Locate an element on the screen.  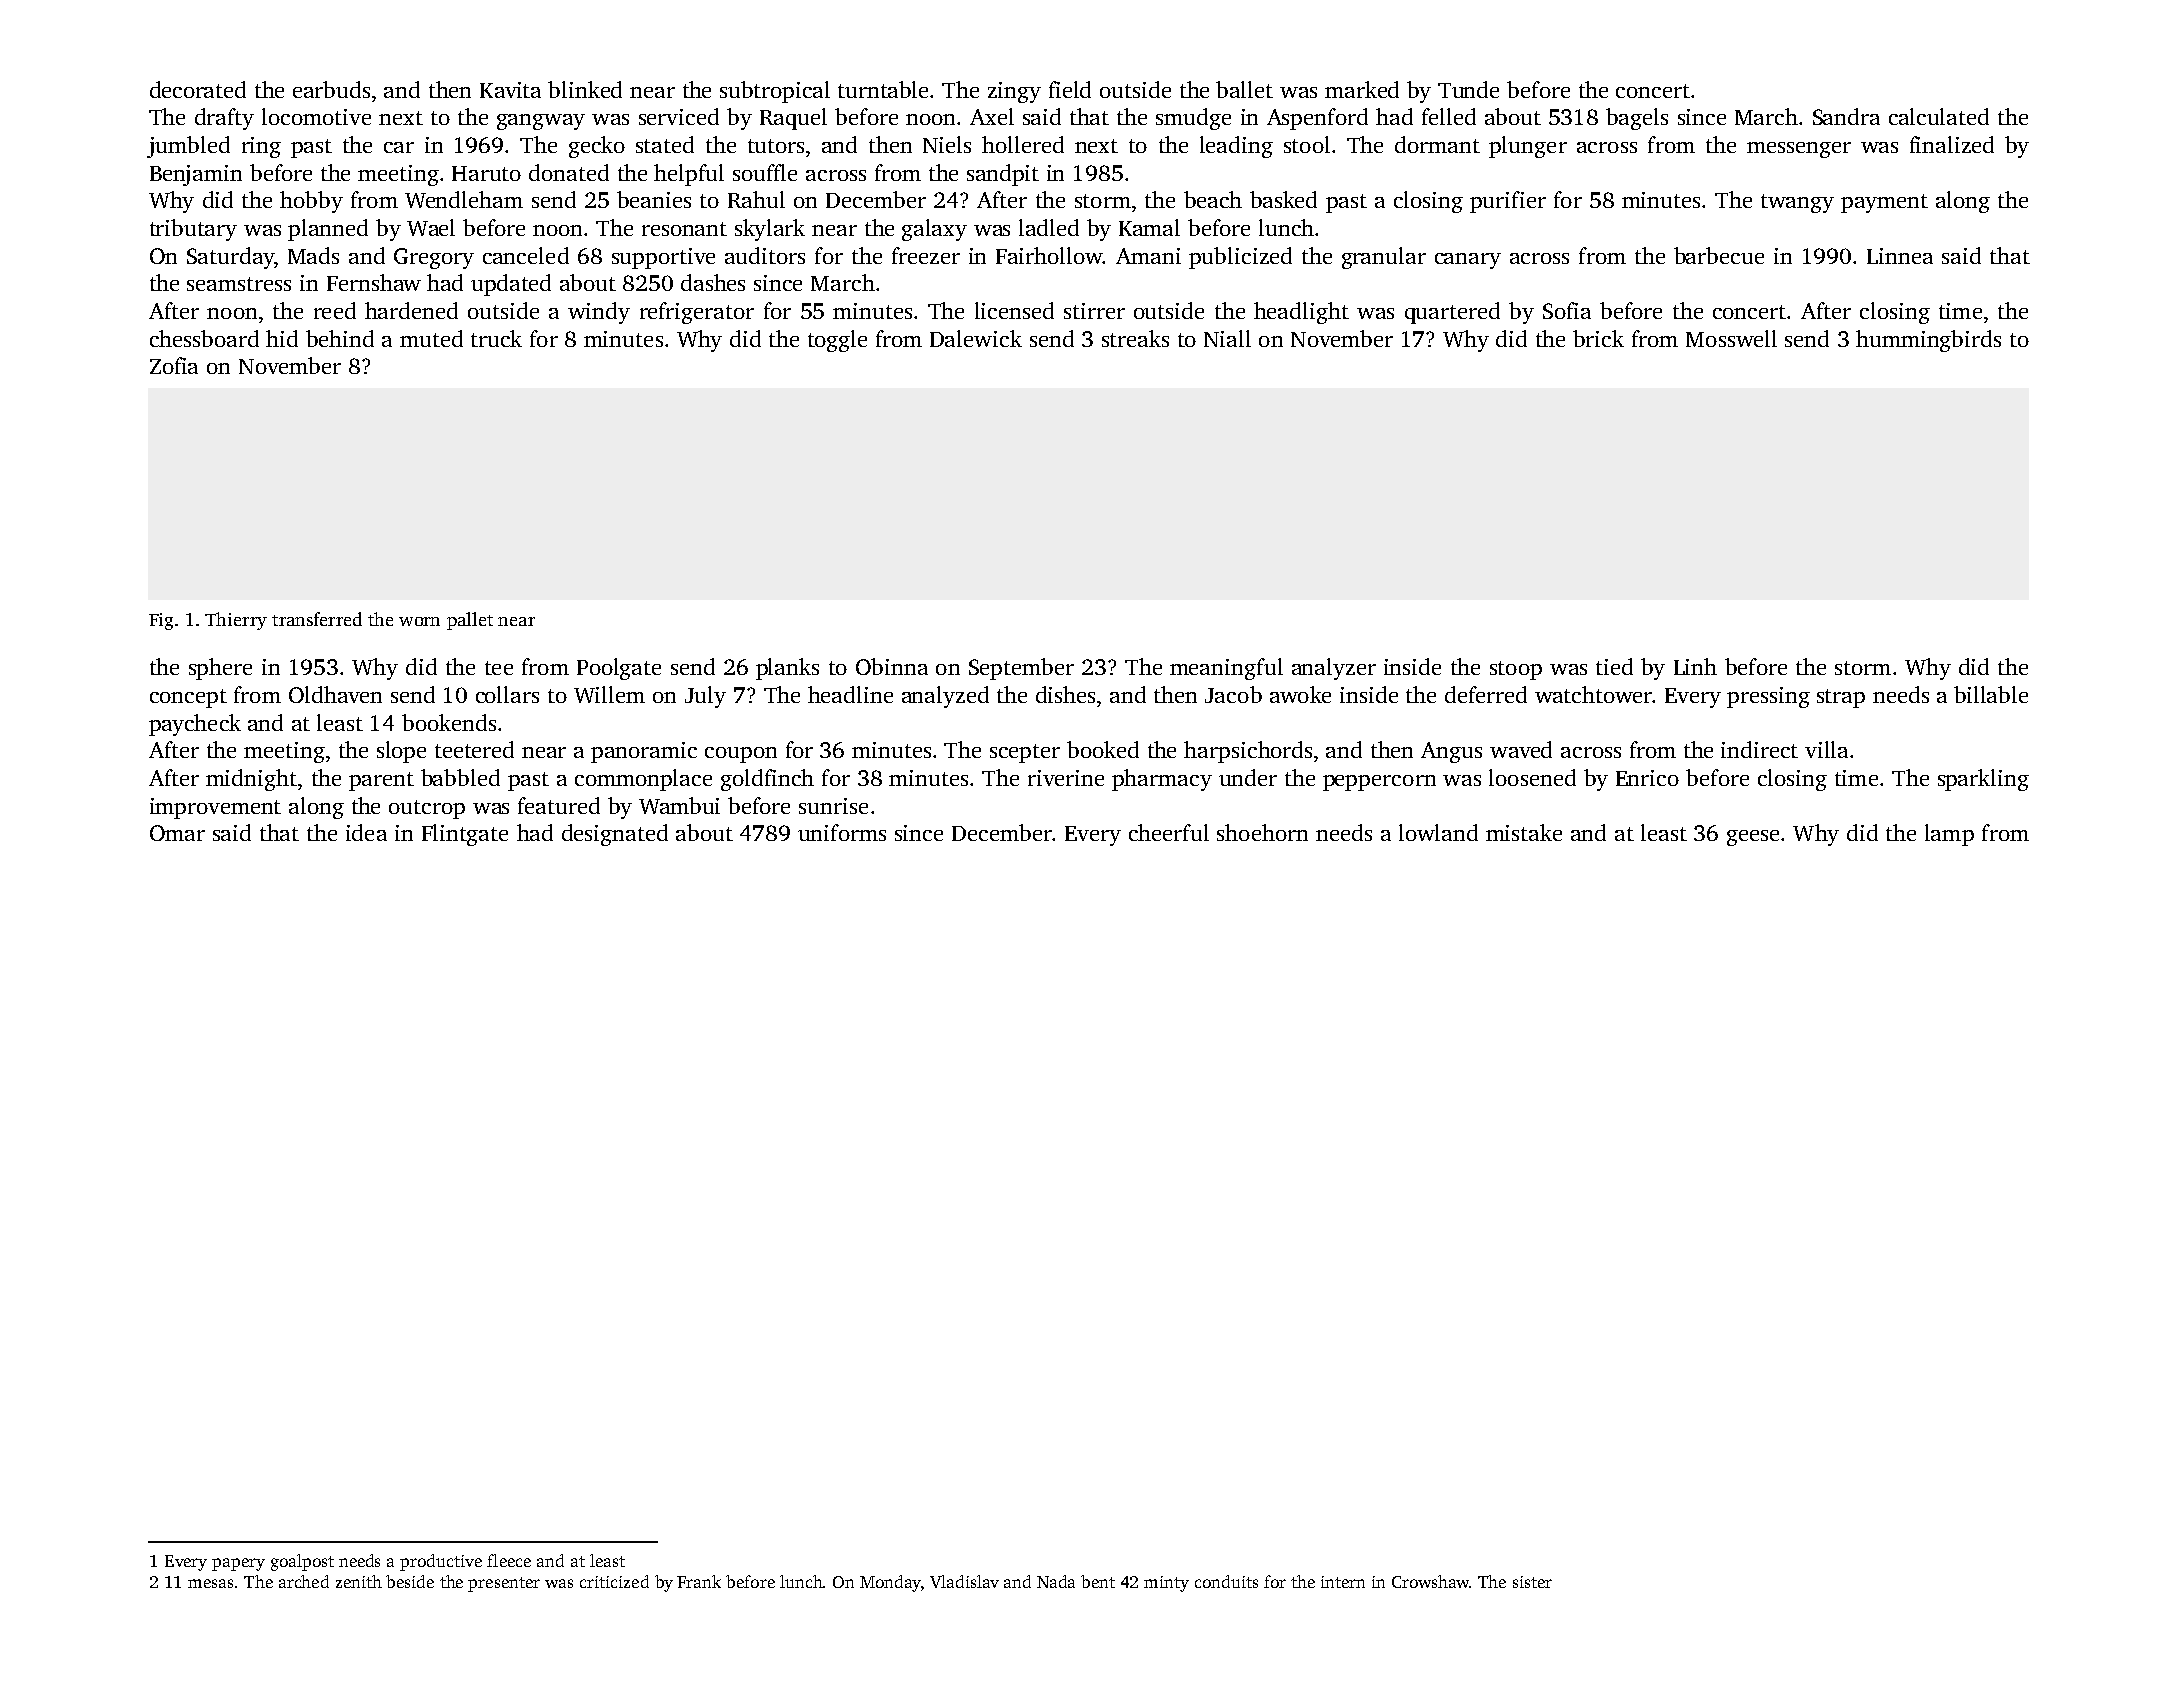
updated is located at coordinates (511, 285).
